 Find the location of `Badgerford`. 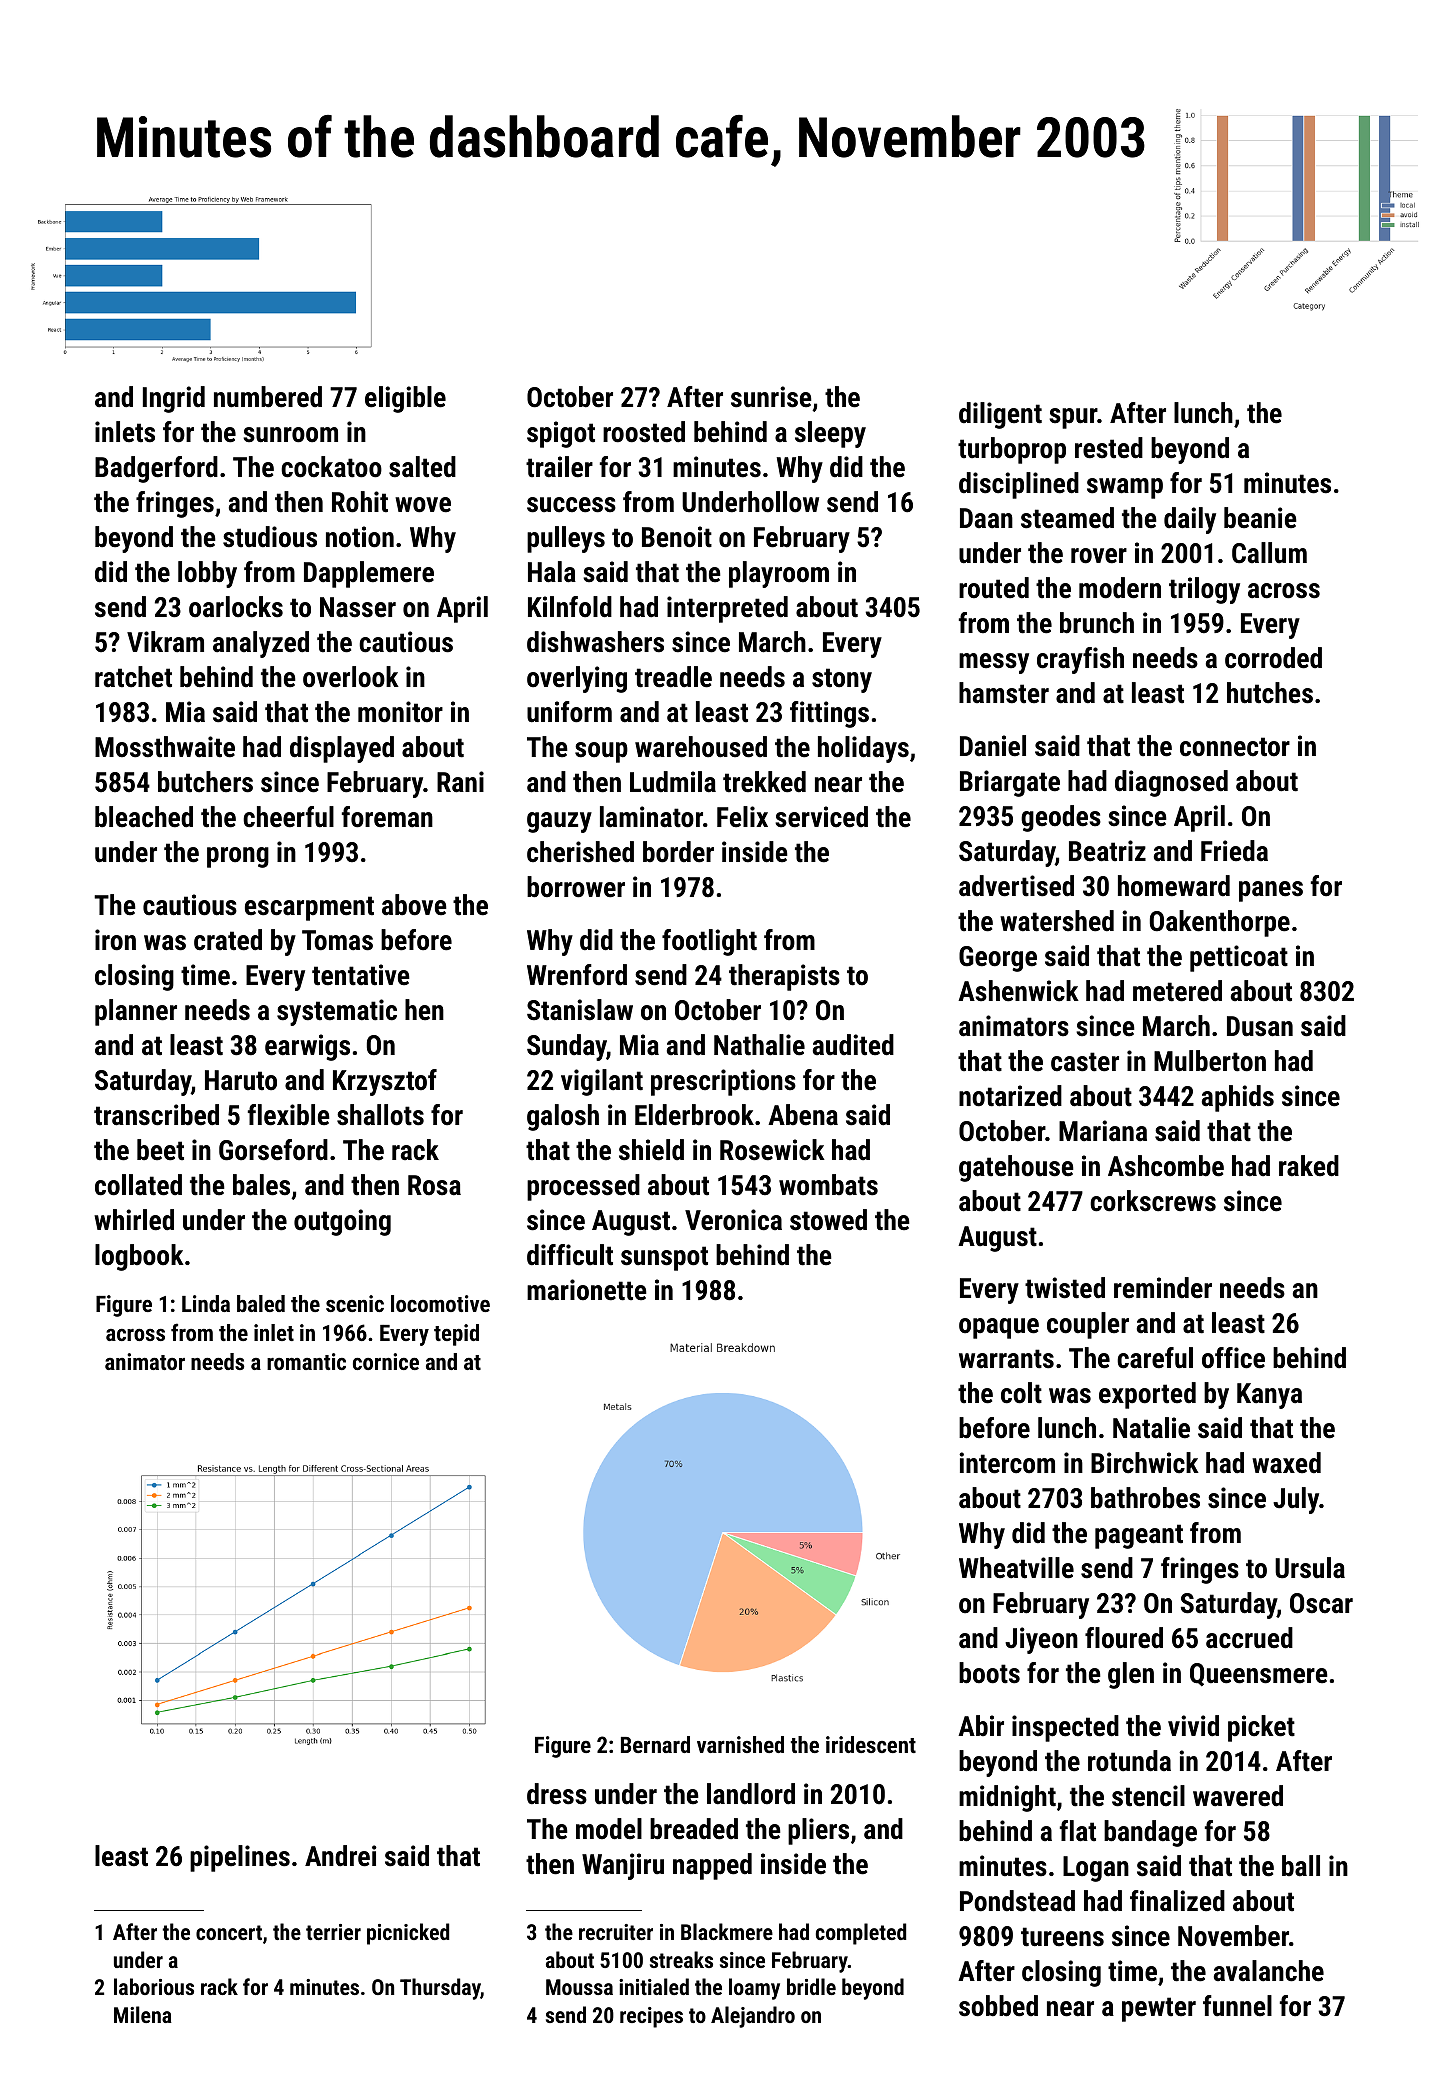

Badgerford is located at coordinates (156, 469).
